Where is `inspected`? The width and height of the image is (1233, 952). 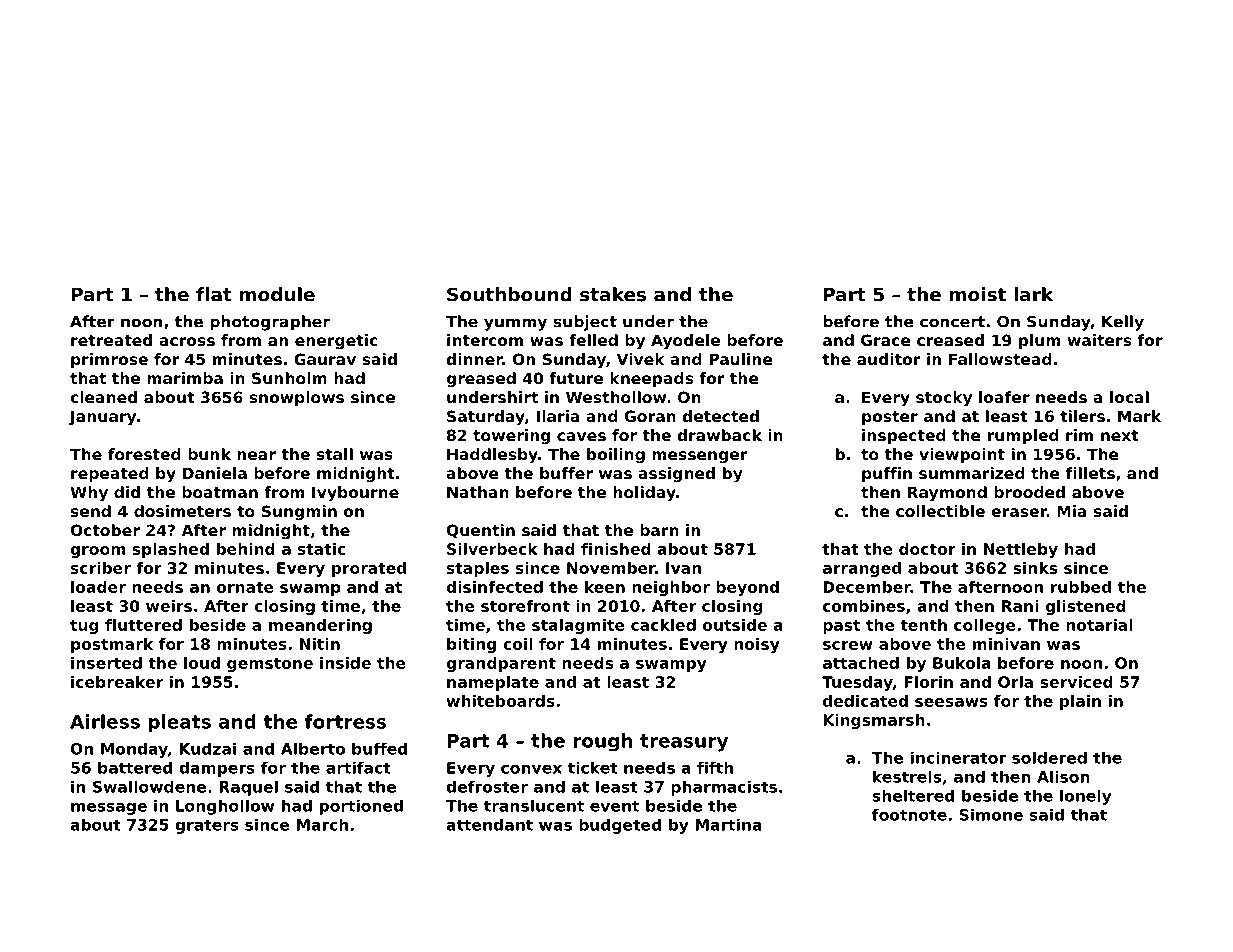
inspected is located at coordinates (904, 436).
